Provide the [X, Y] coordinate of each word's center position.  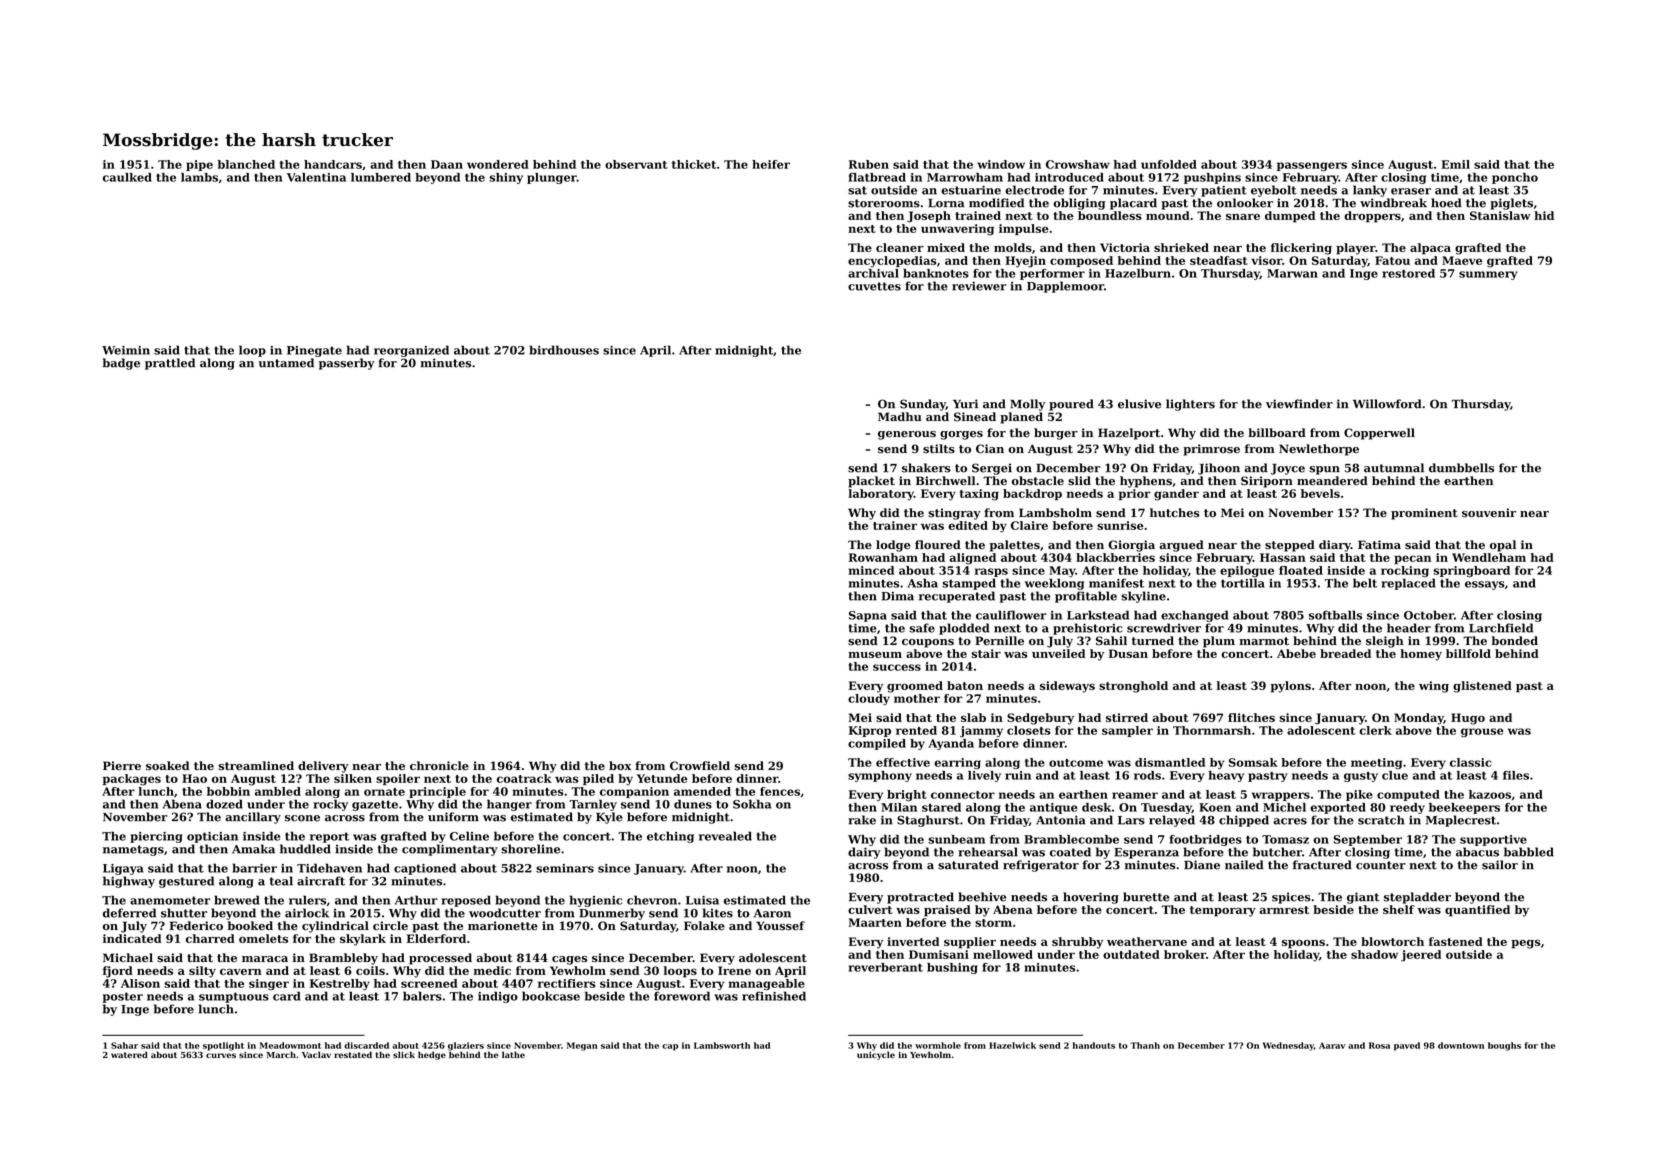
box [620, 766]
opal [1503, 546]
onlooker [1245, 203]
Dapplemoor [1065, 287]
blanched [246, 164]
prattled [170, 364]
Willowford [1387, 404]
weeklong [1054, 584]
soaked [167, 766]
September [1367, 840]
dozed [224, 804]
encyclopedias [892, 262]
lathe [513, 1054]
